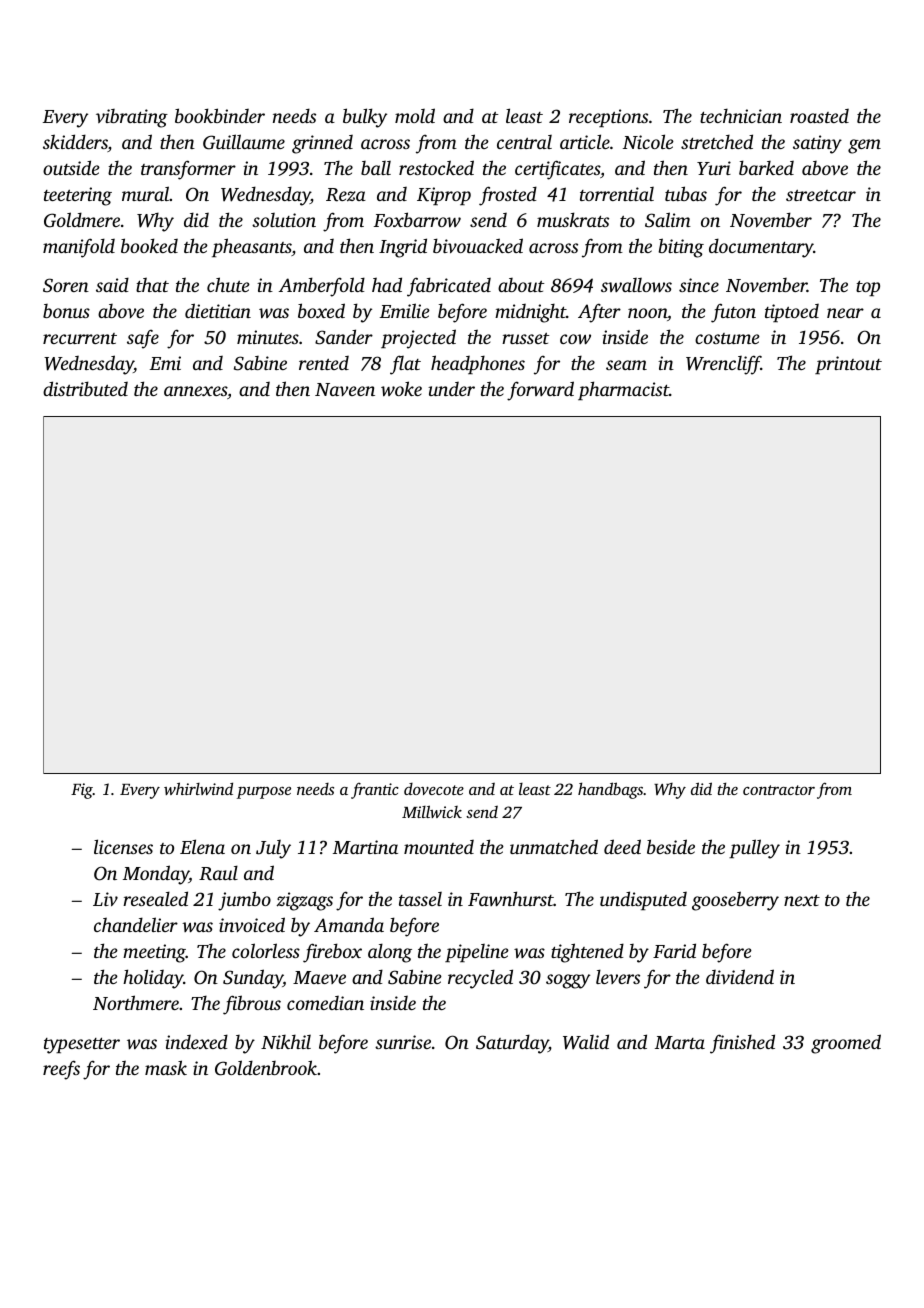 This screenshot has height=1308, width=924. What do you see at coordinates (253, 979) in the screenshot?
I see `Sunday` at bounding box center [253, 979].
